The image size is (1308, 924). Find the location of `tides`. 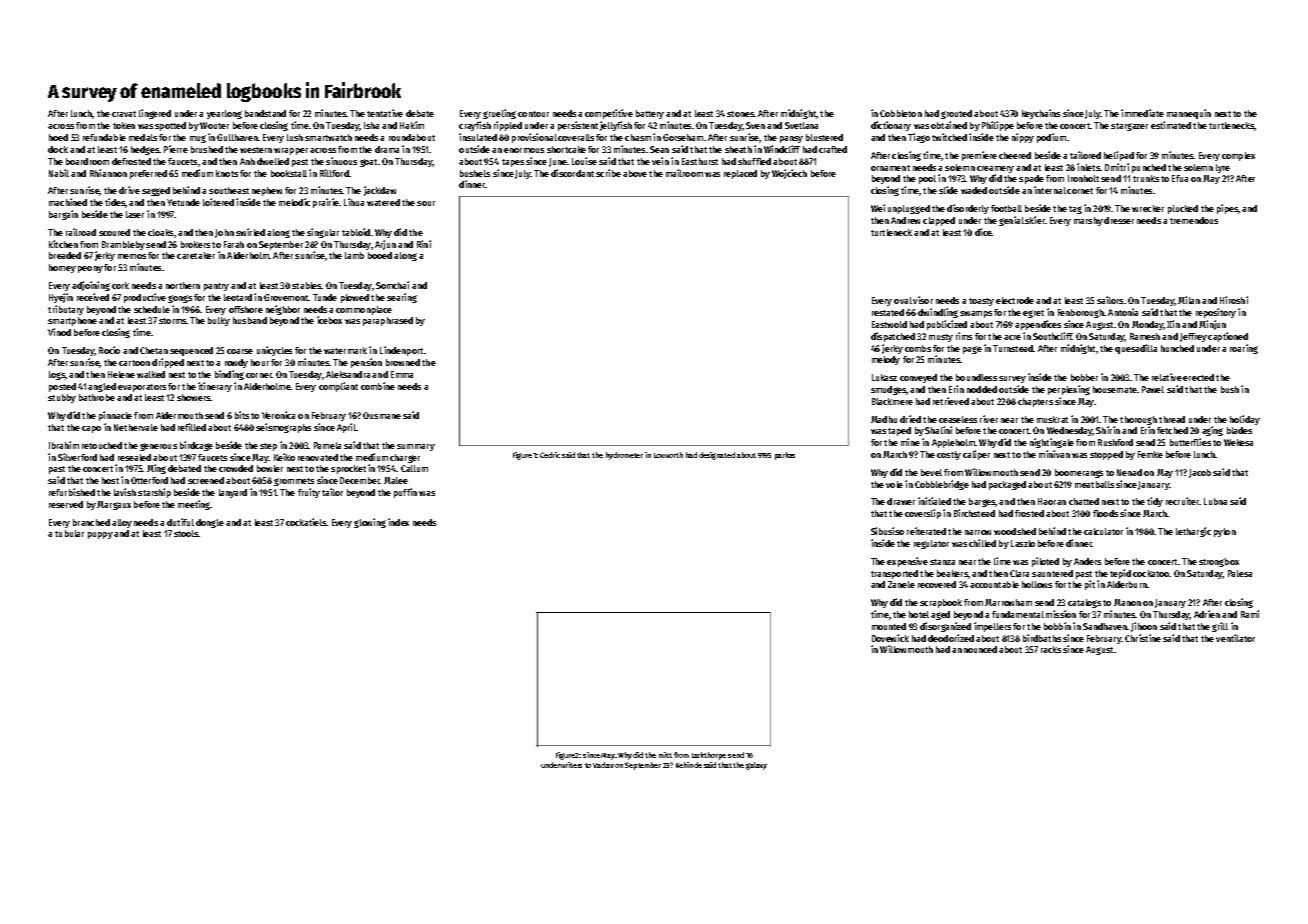

tides is located at coordinates (115, 202).
